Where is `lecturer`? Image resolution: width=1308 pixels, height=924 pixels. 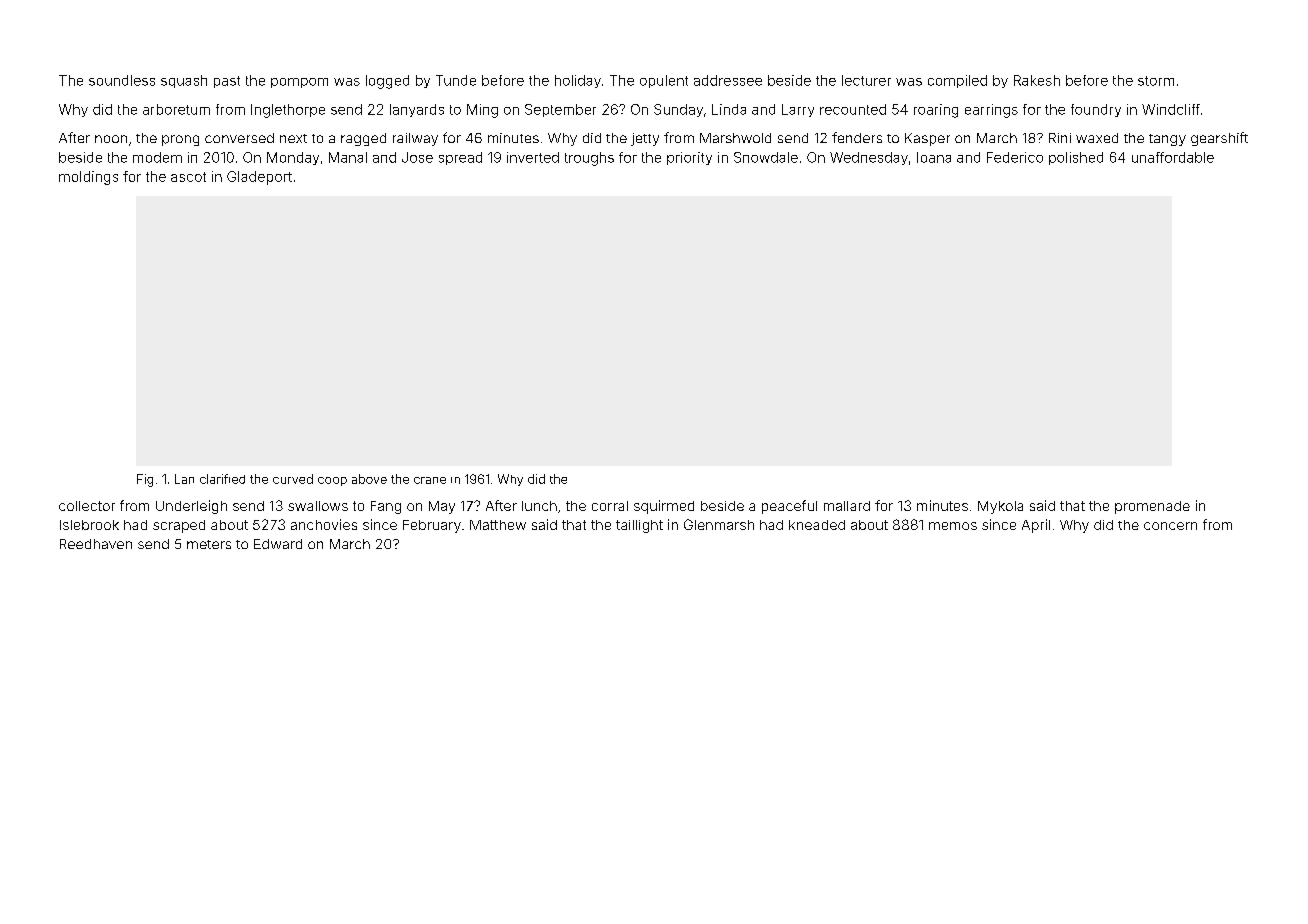
lecturer is located at coordinates (866, 80).
